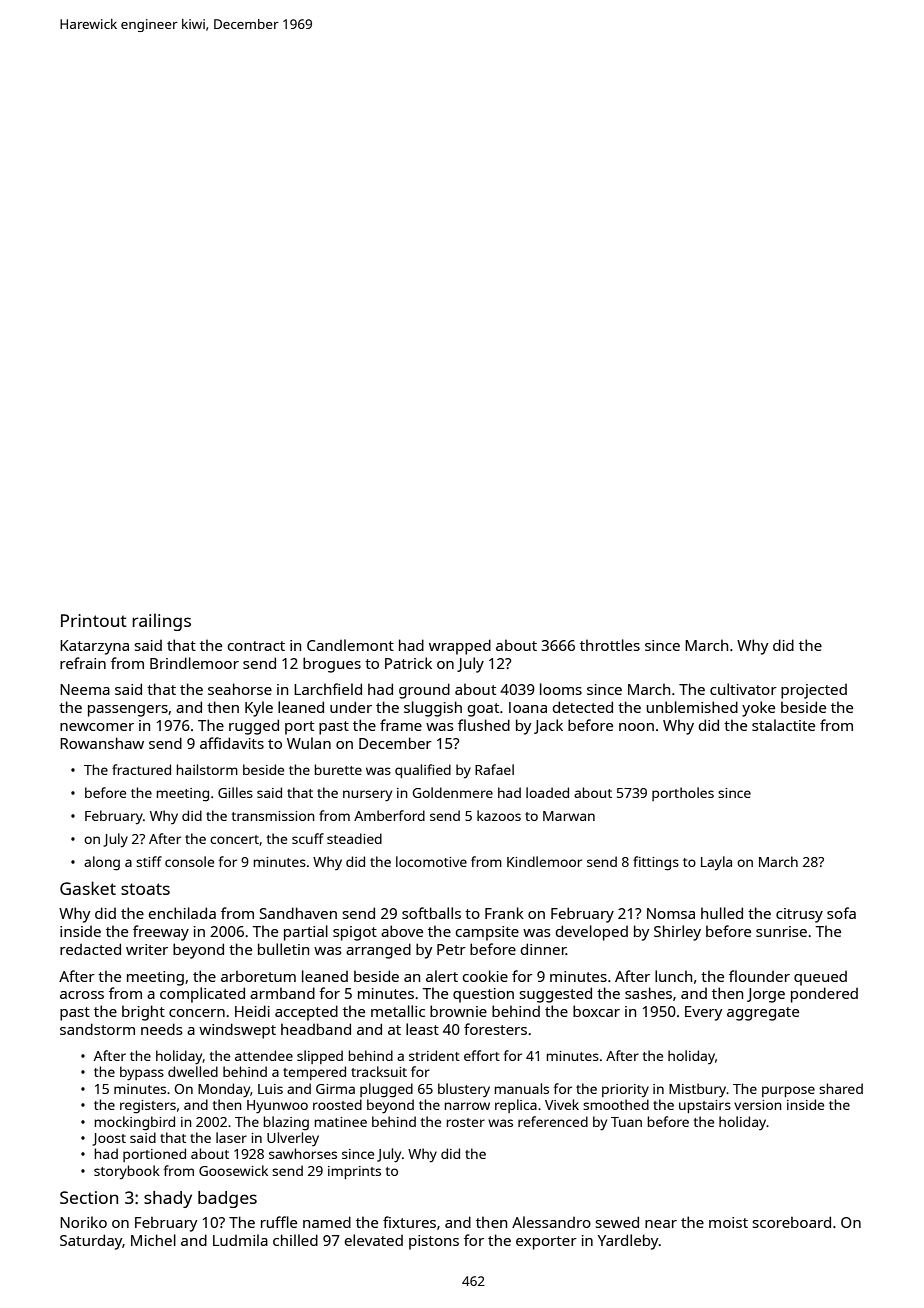 The height and width of the screenshot is (1308, 924). I want to click on queued, so click(820, 978).
